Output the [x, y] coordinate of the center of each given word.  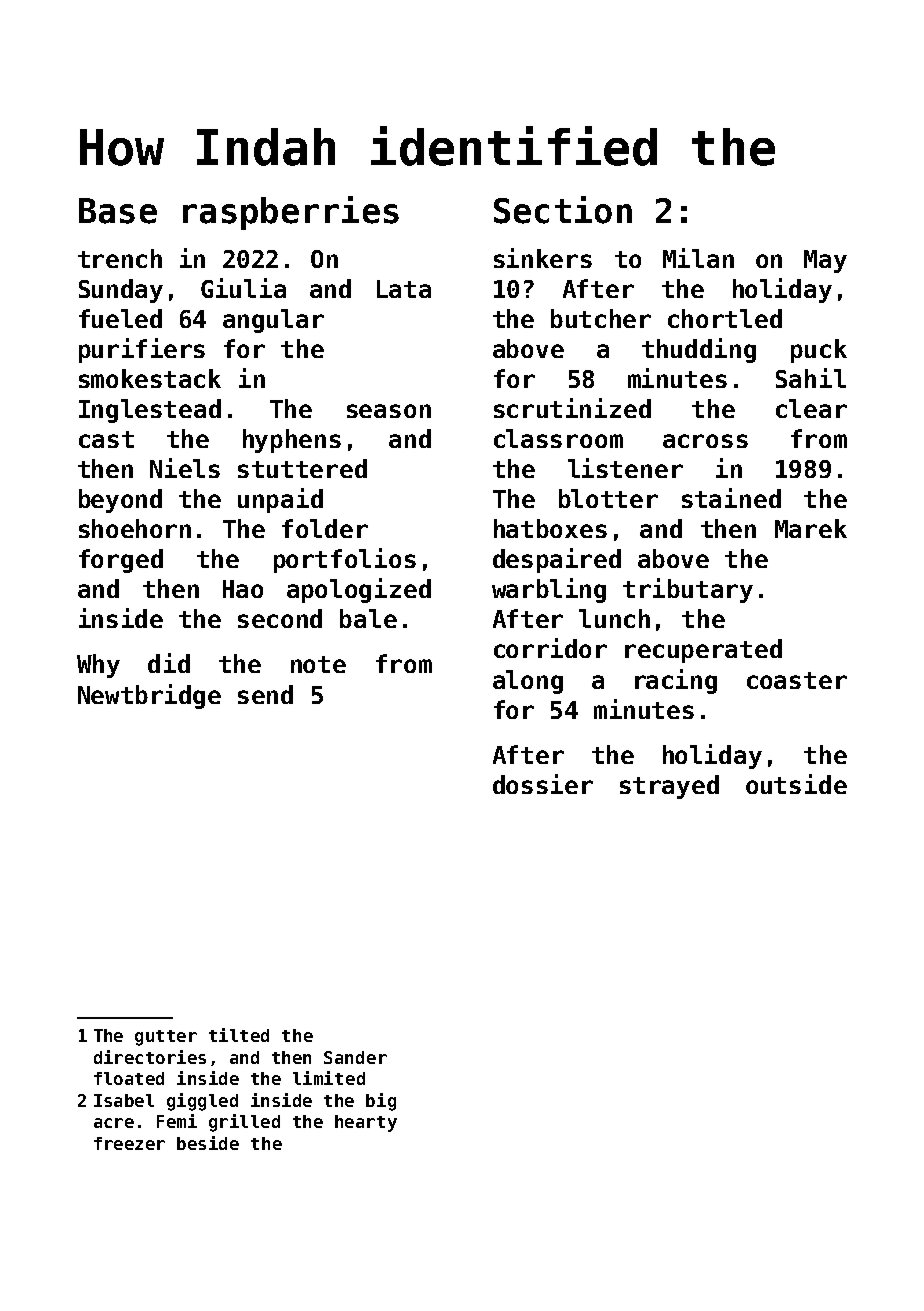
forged [121, 561]
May [825, 261]
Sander [355, 1057]
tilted [239, 1035]
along [528, 682]
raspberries [291, 213]
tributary [688, 590]
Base [118, 211]
